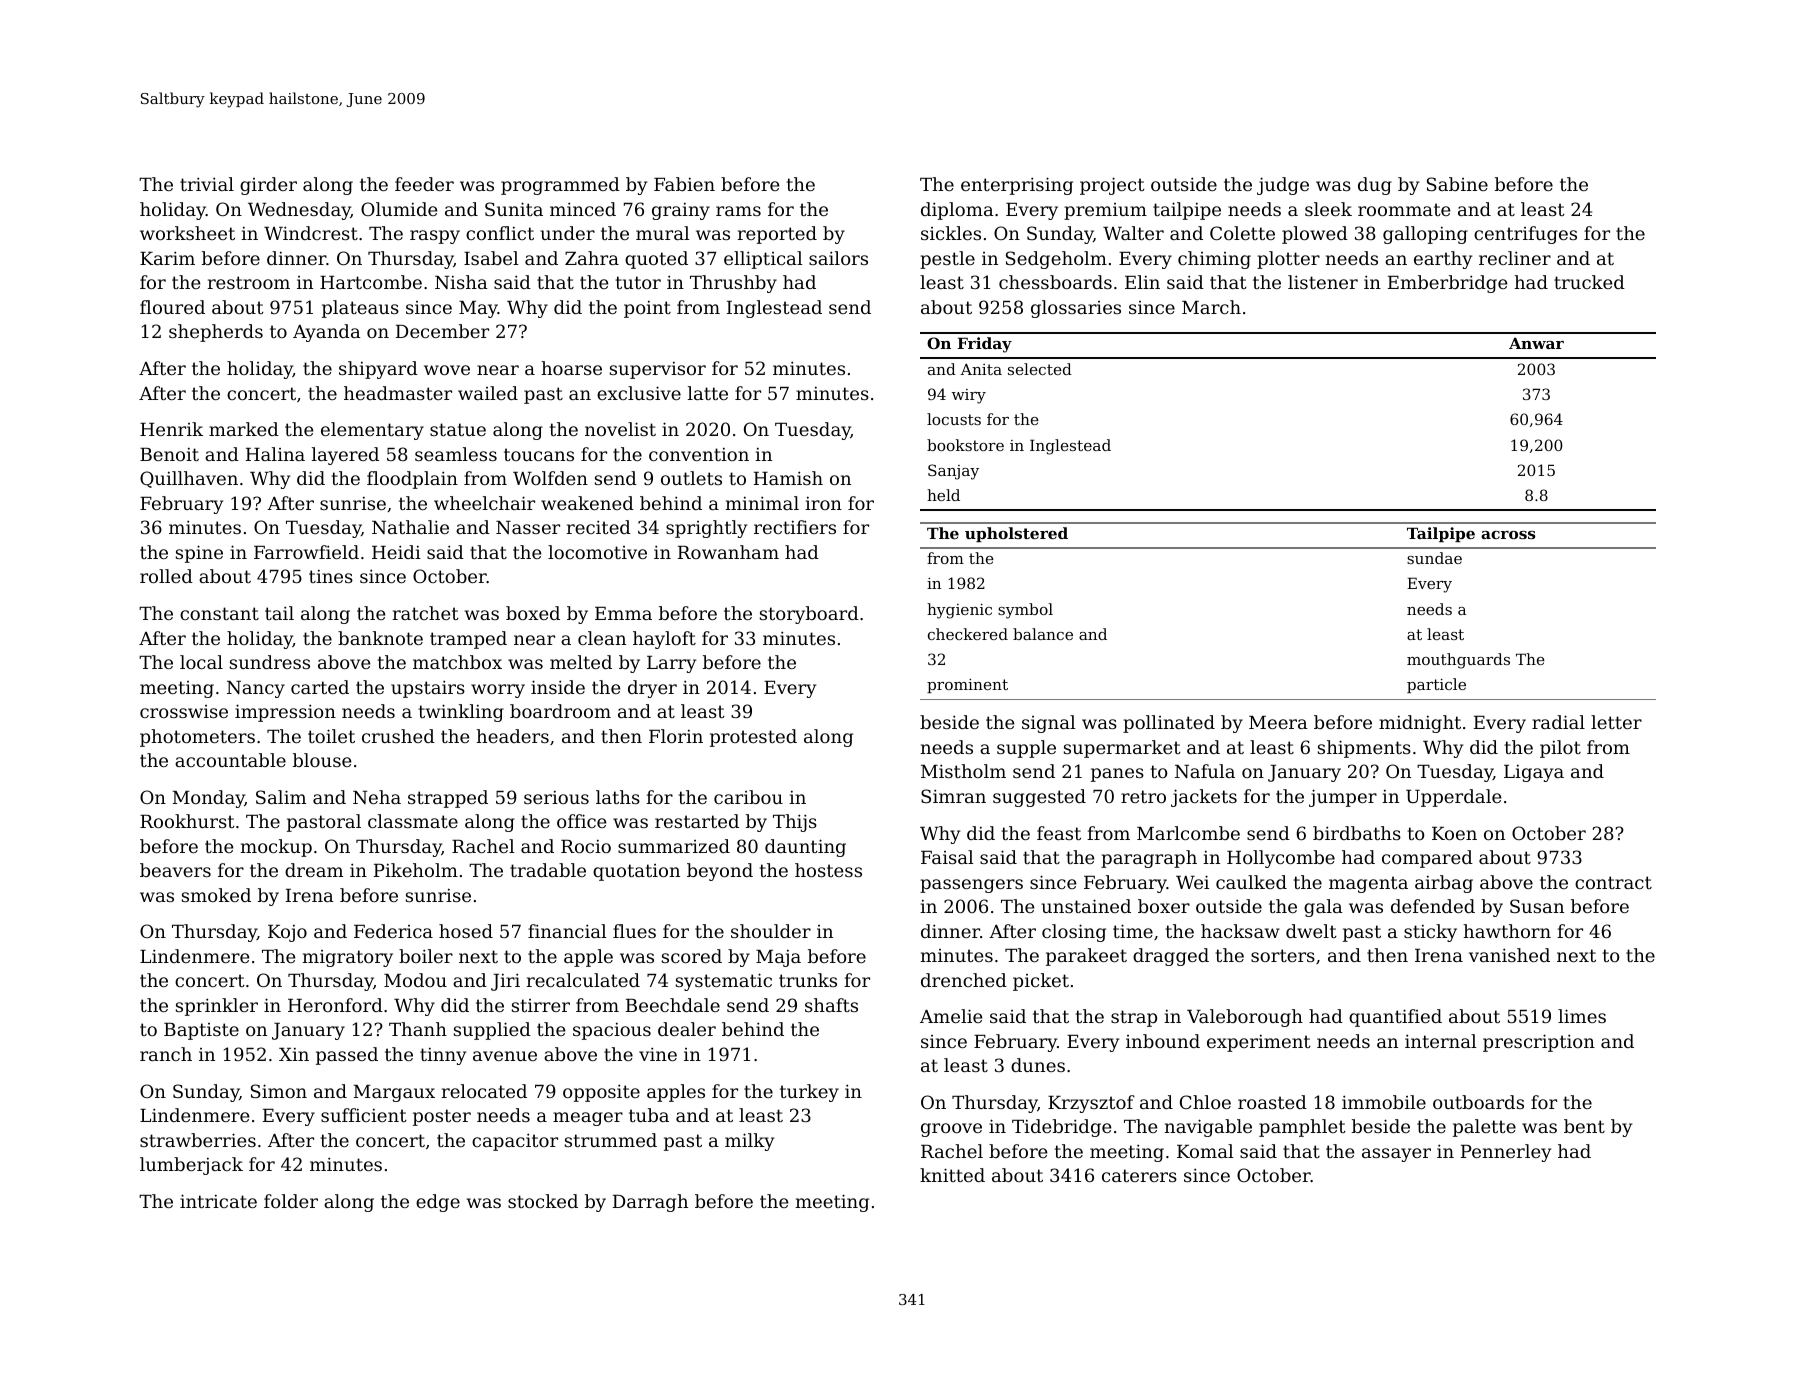 This screenshot has height=1388, width=1796. Describe the element at coordinates (244, 429) in the screenshot. I see `marked` at that location.
